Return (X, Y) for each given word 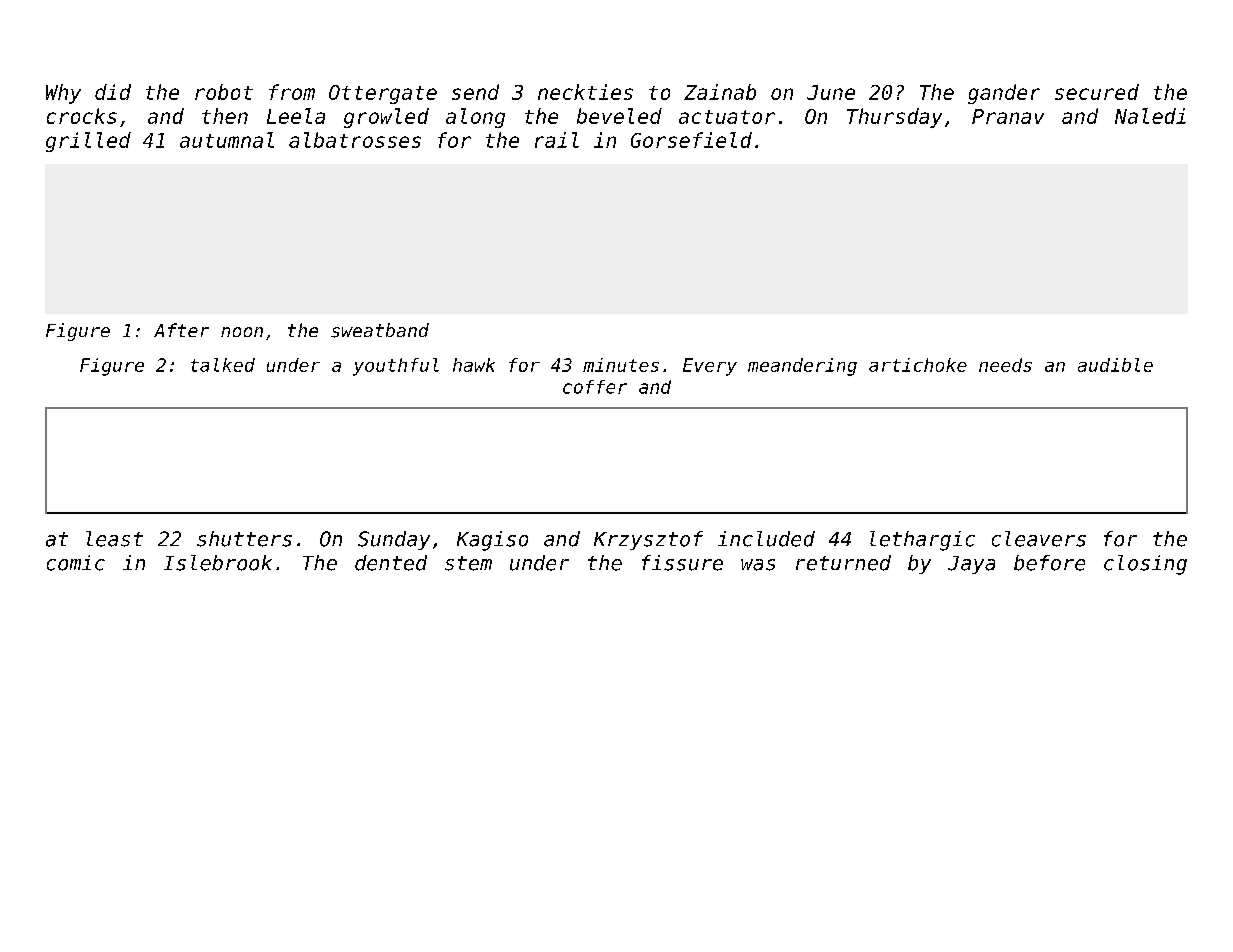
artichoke (918, 365)
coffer (595, 387)
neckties (585, 92)
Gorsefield (691, 140)
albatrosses (355, 140)
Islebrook (218, 563)
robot (224, 92)
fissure (682, 563)
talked (223, 365)
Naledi (1150, 116)
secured (1097, 92)
